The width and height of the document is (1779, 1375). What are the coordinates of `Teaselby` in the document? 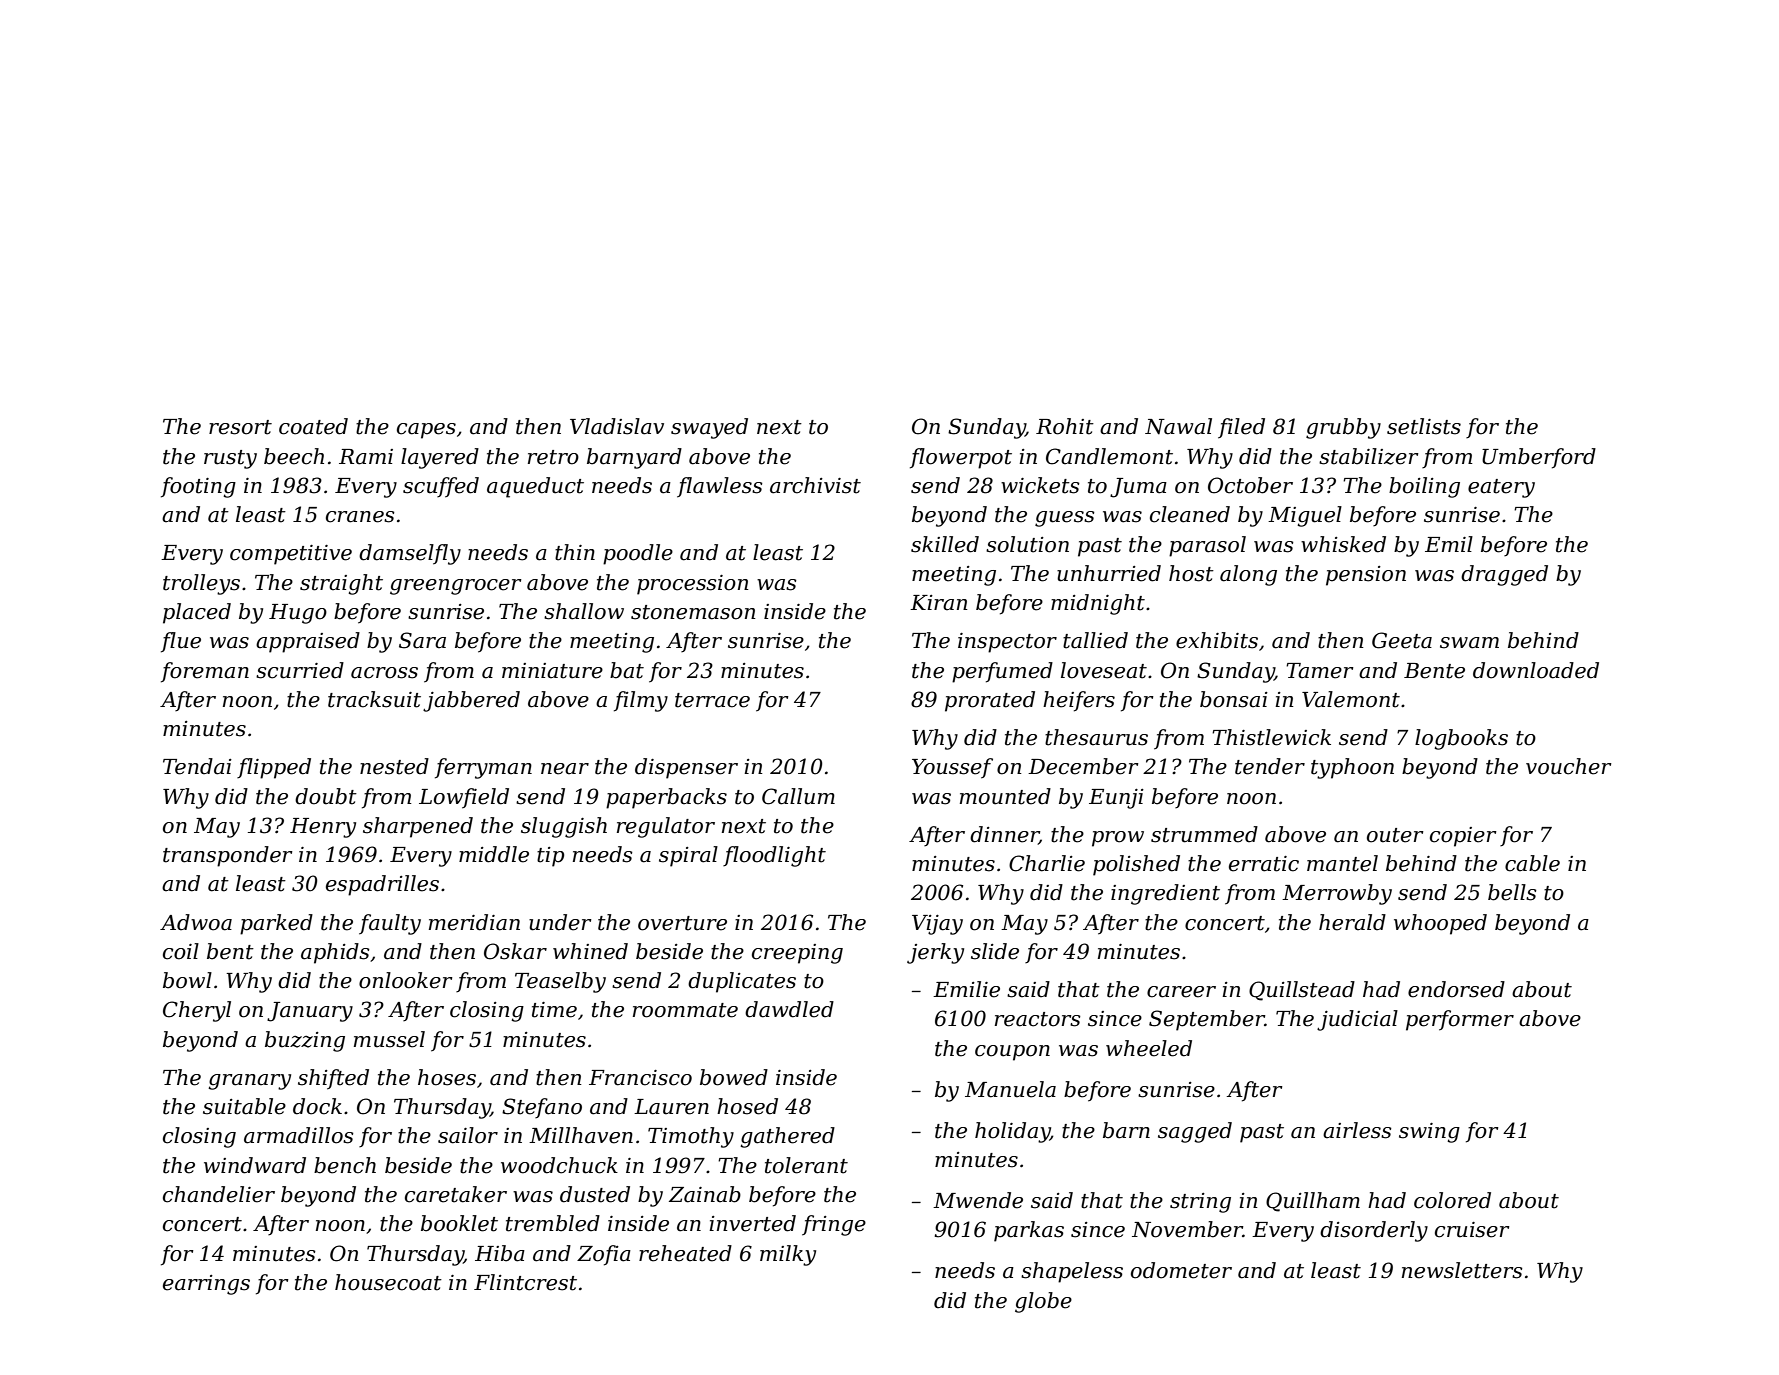 It's located at (560, 982).
